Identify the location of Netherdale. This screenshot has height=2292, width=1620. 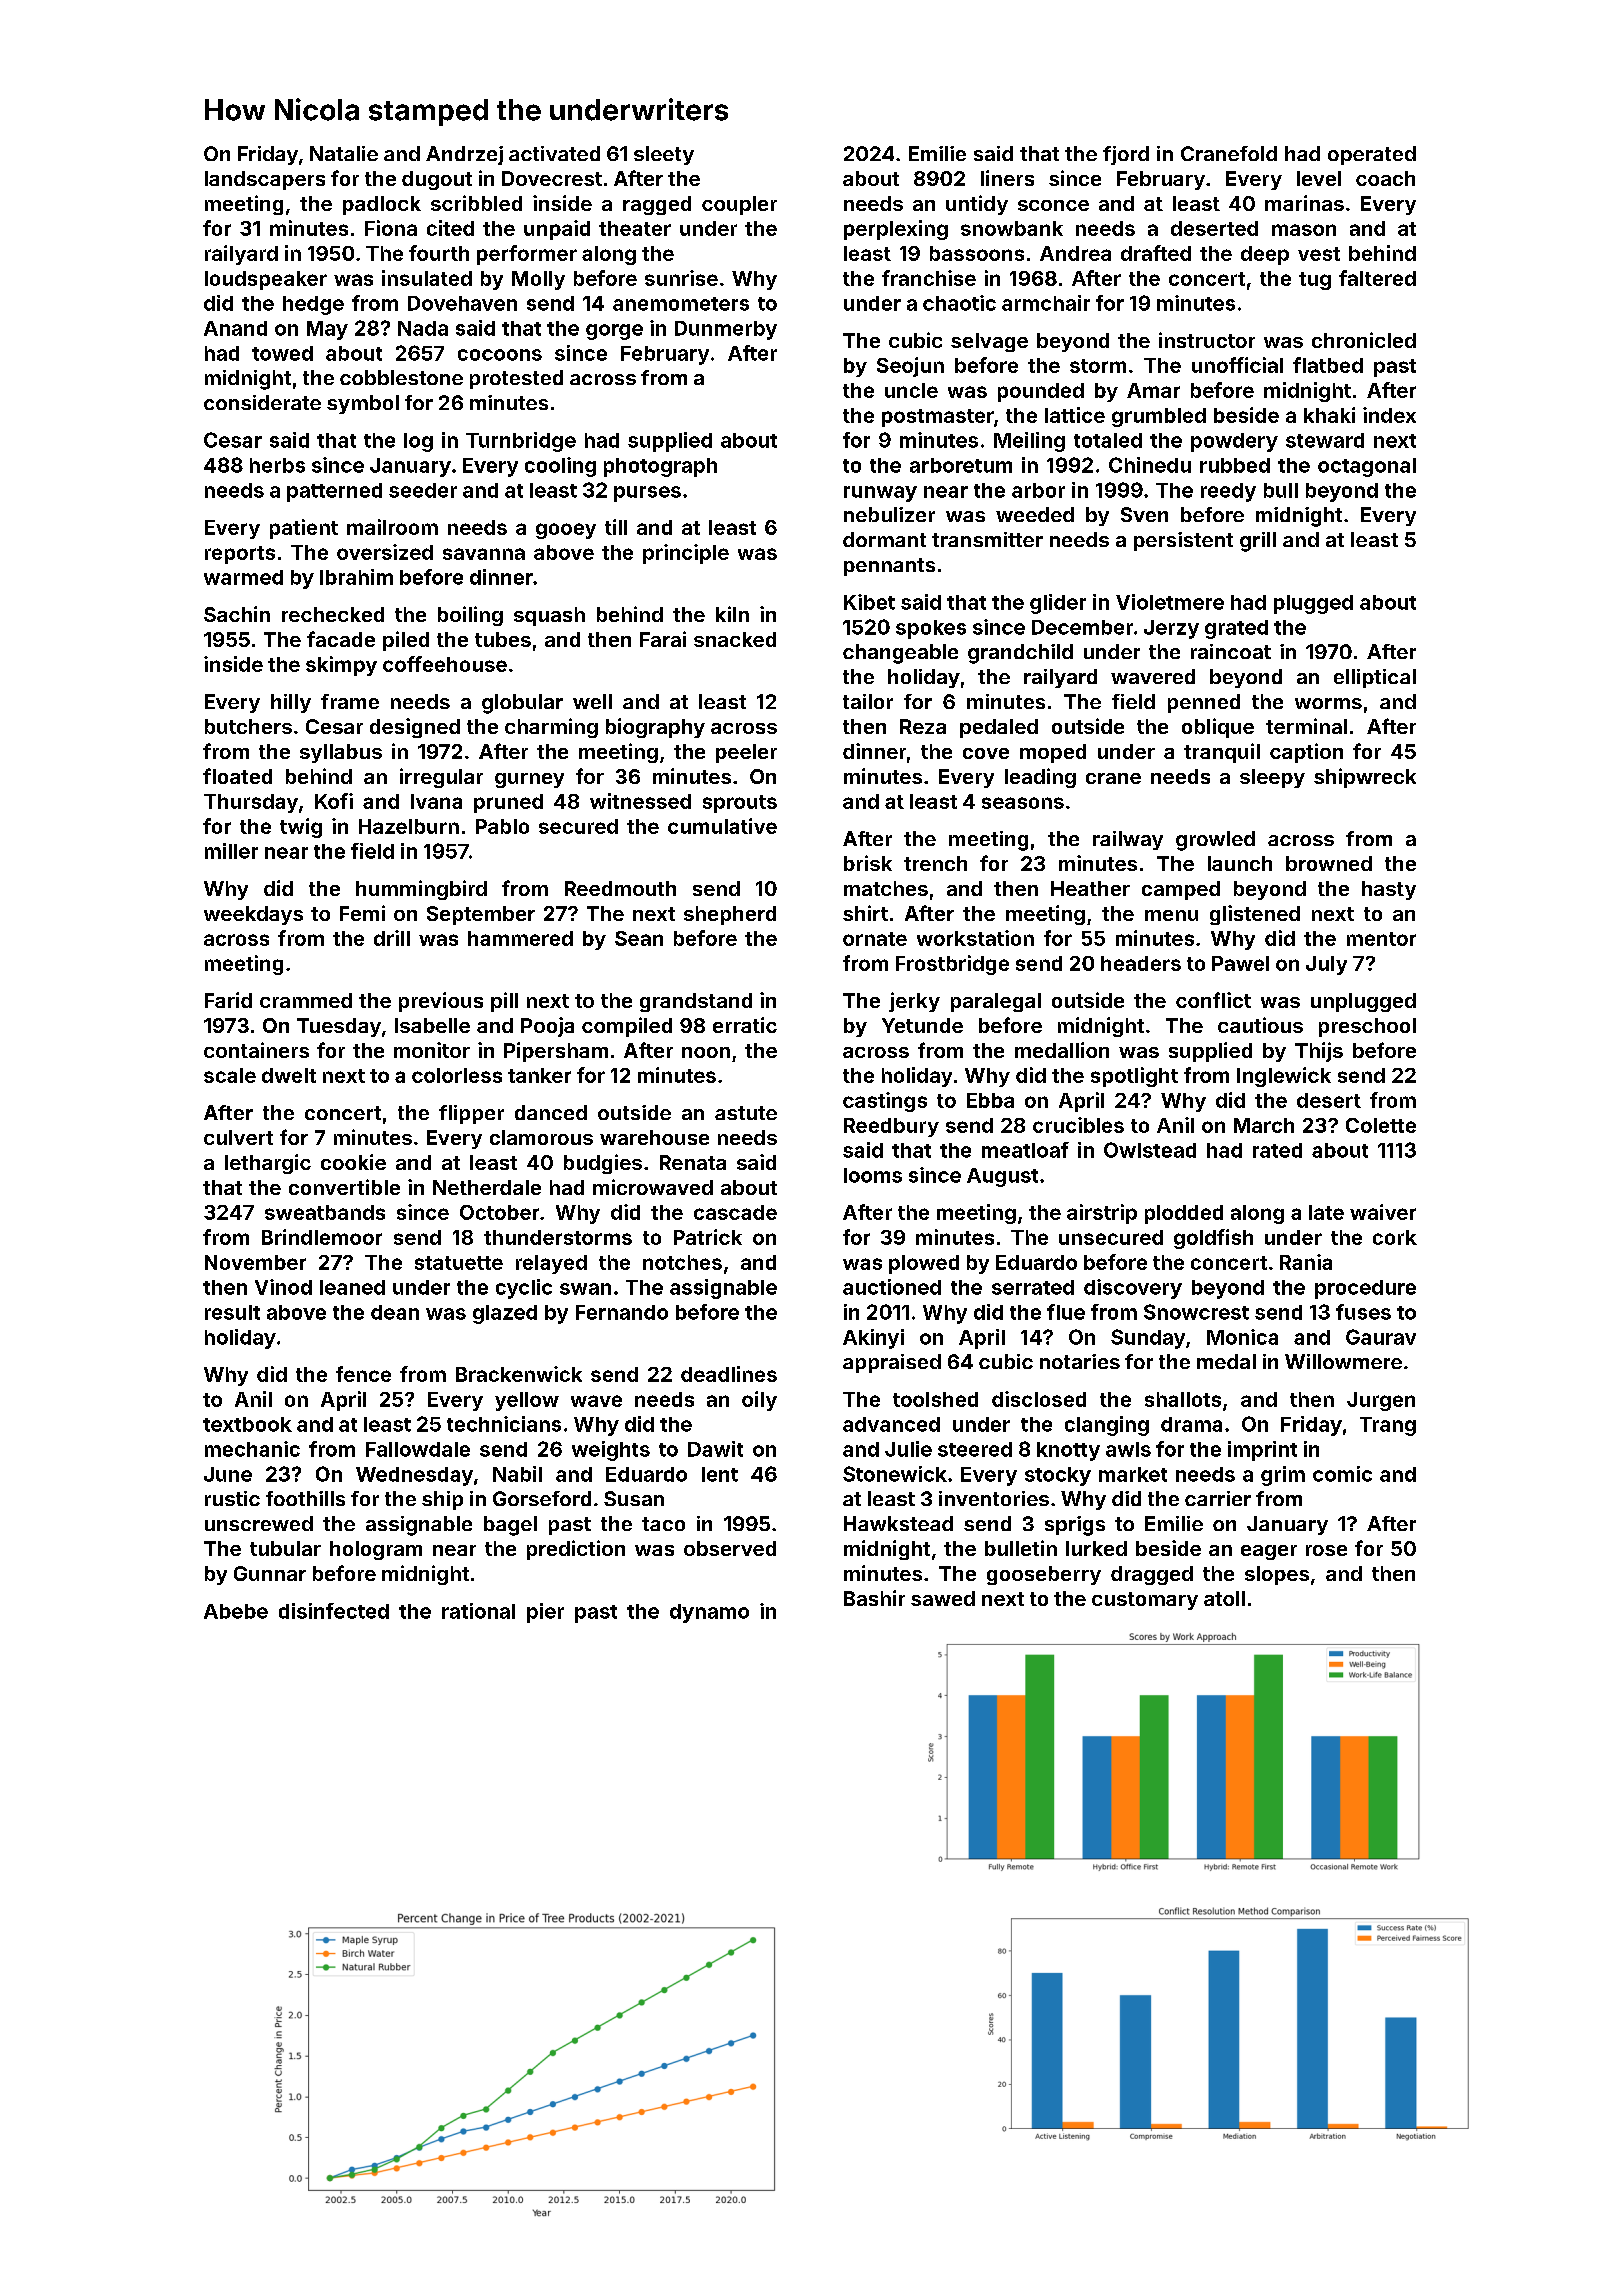
(487, 1187).
